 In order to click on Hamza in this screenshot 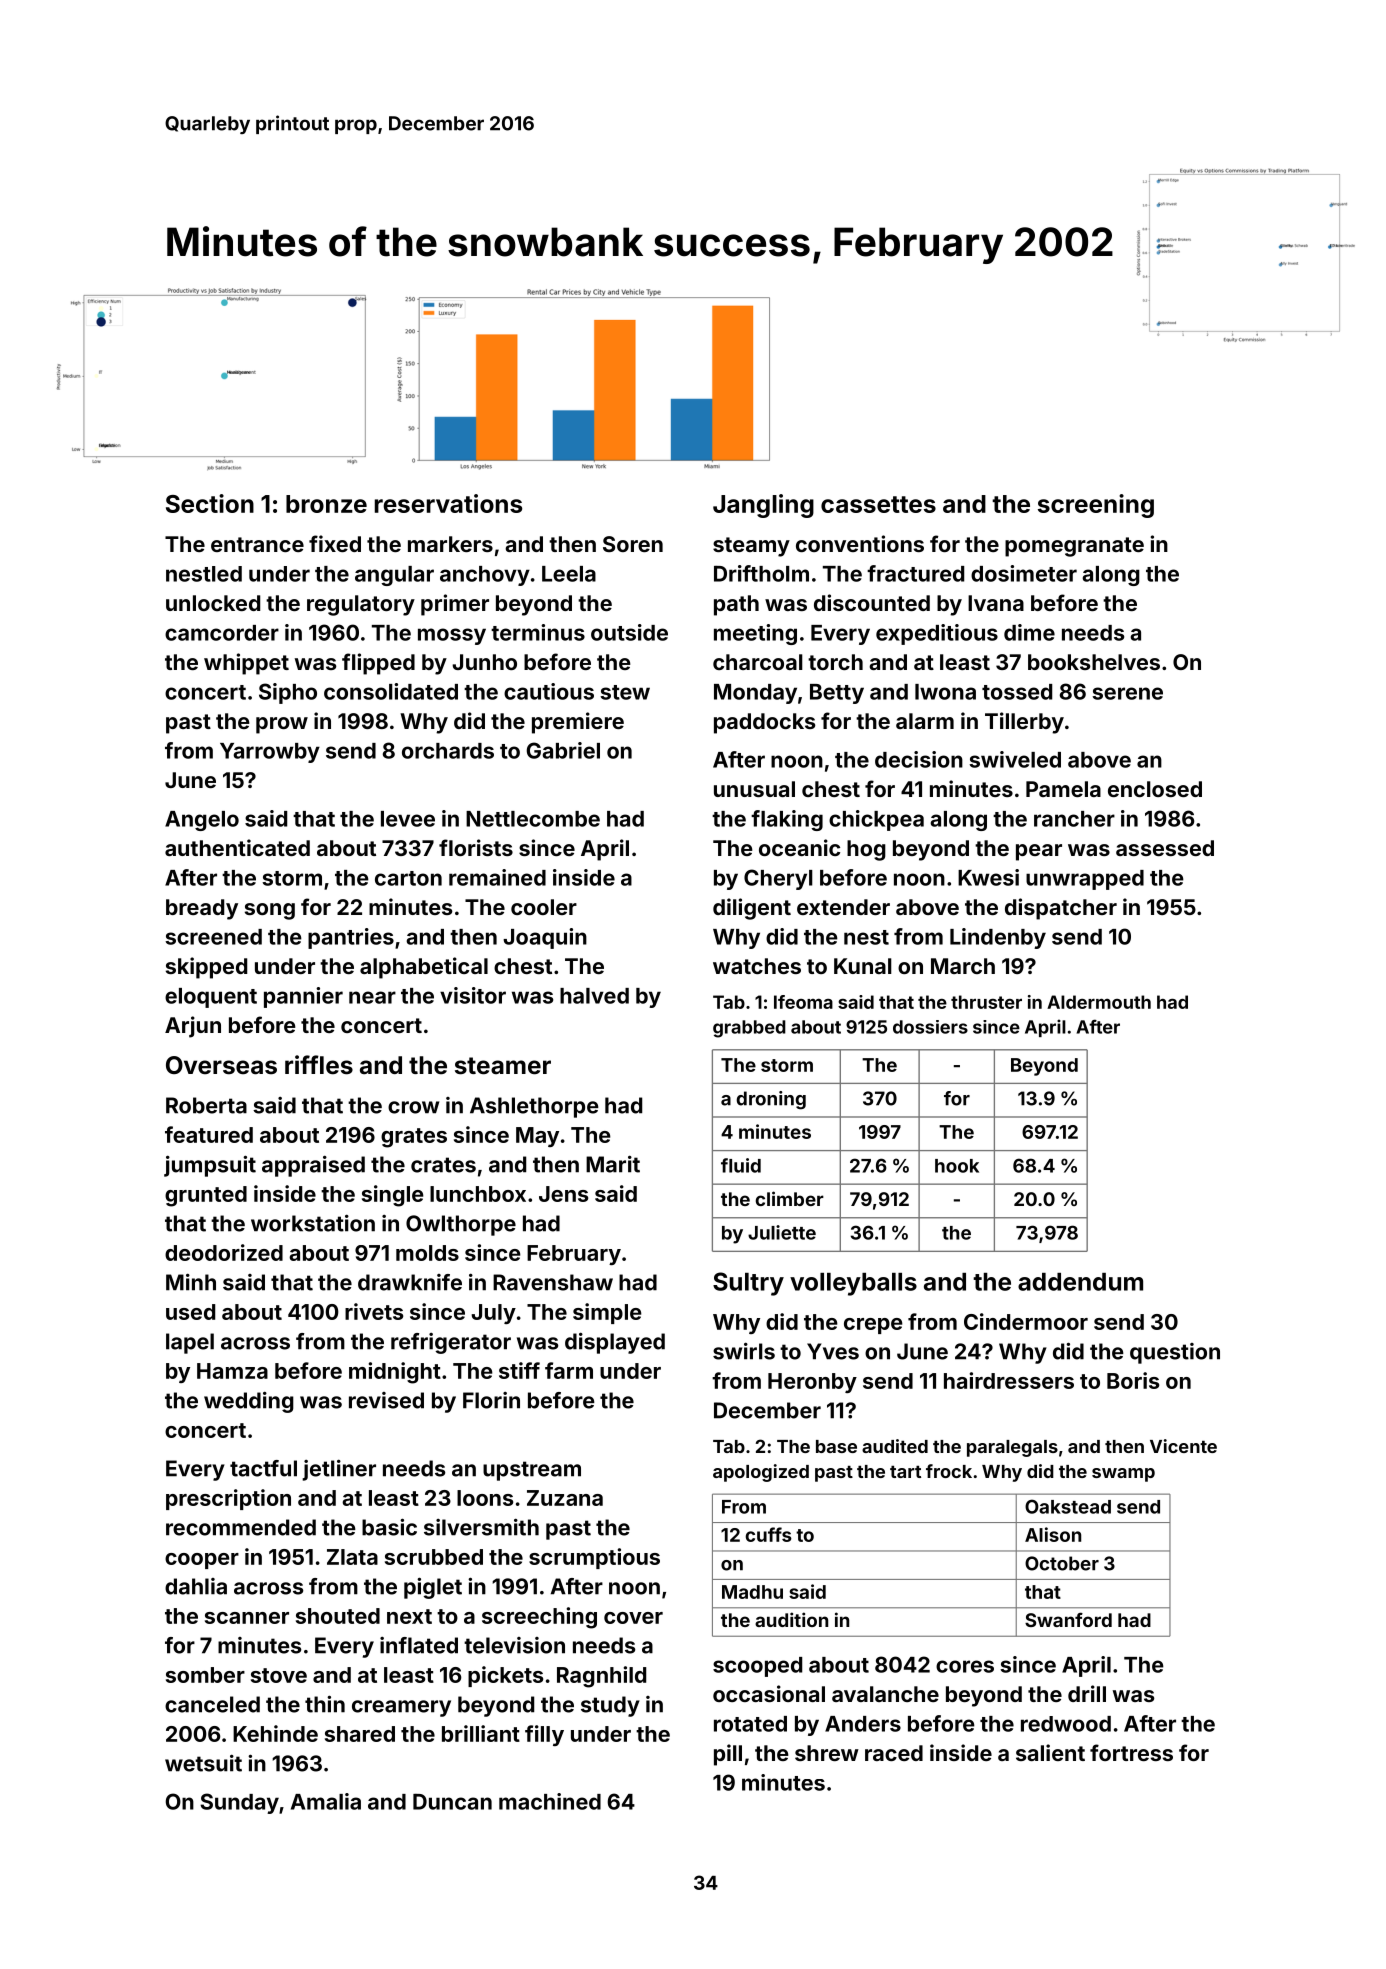, I will do `click(232, 1371)`.
